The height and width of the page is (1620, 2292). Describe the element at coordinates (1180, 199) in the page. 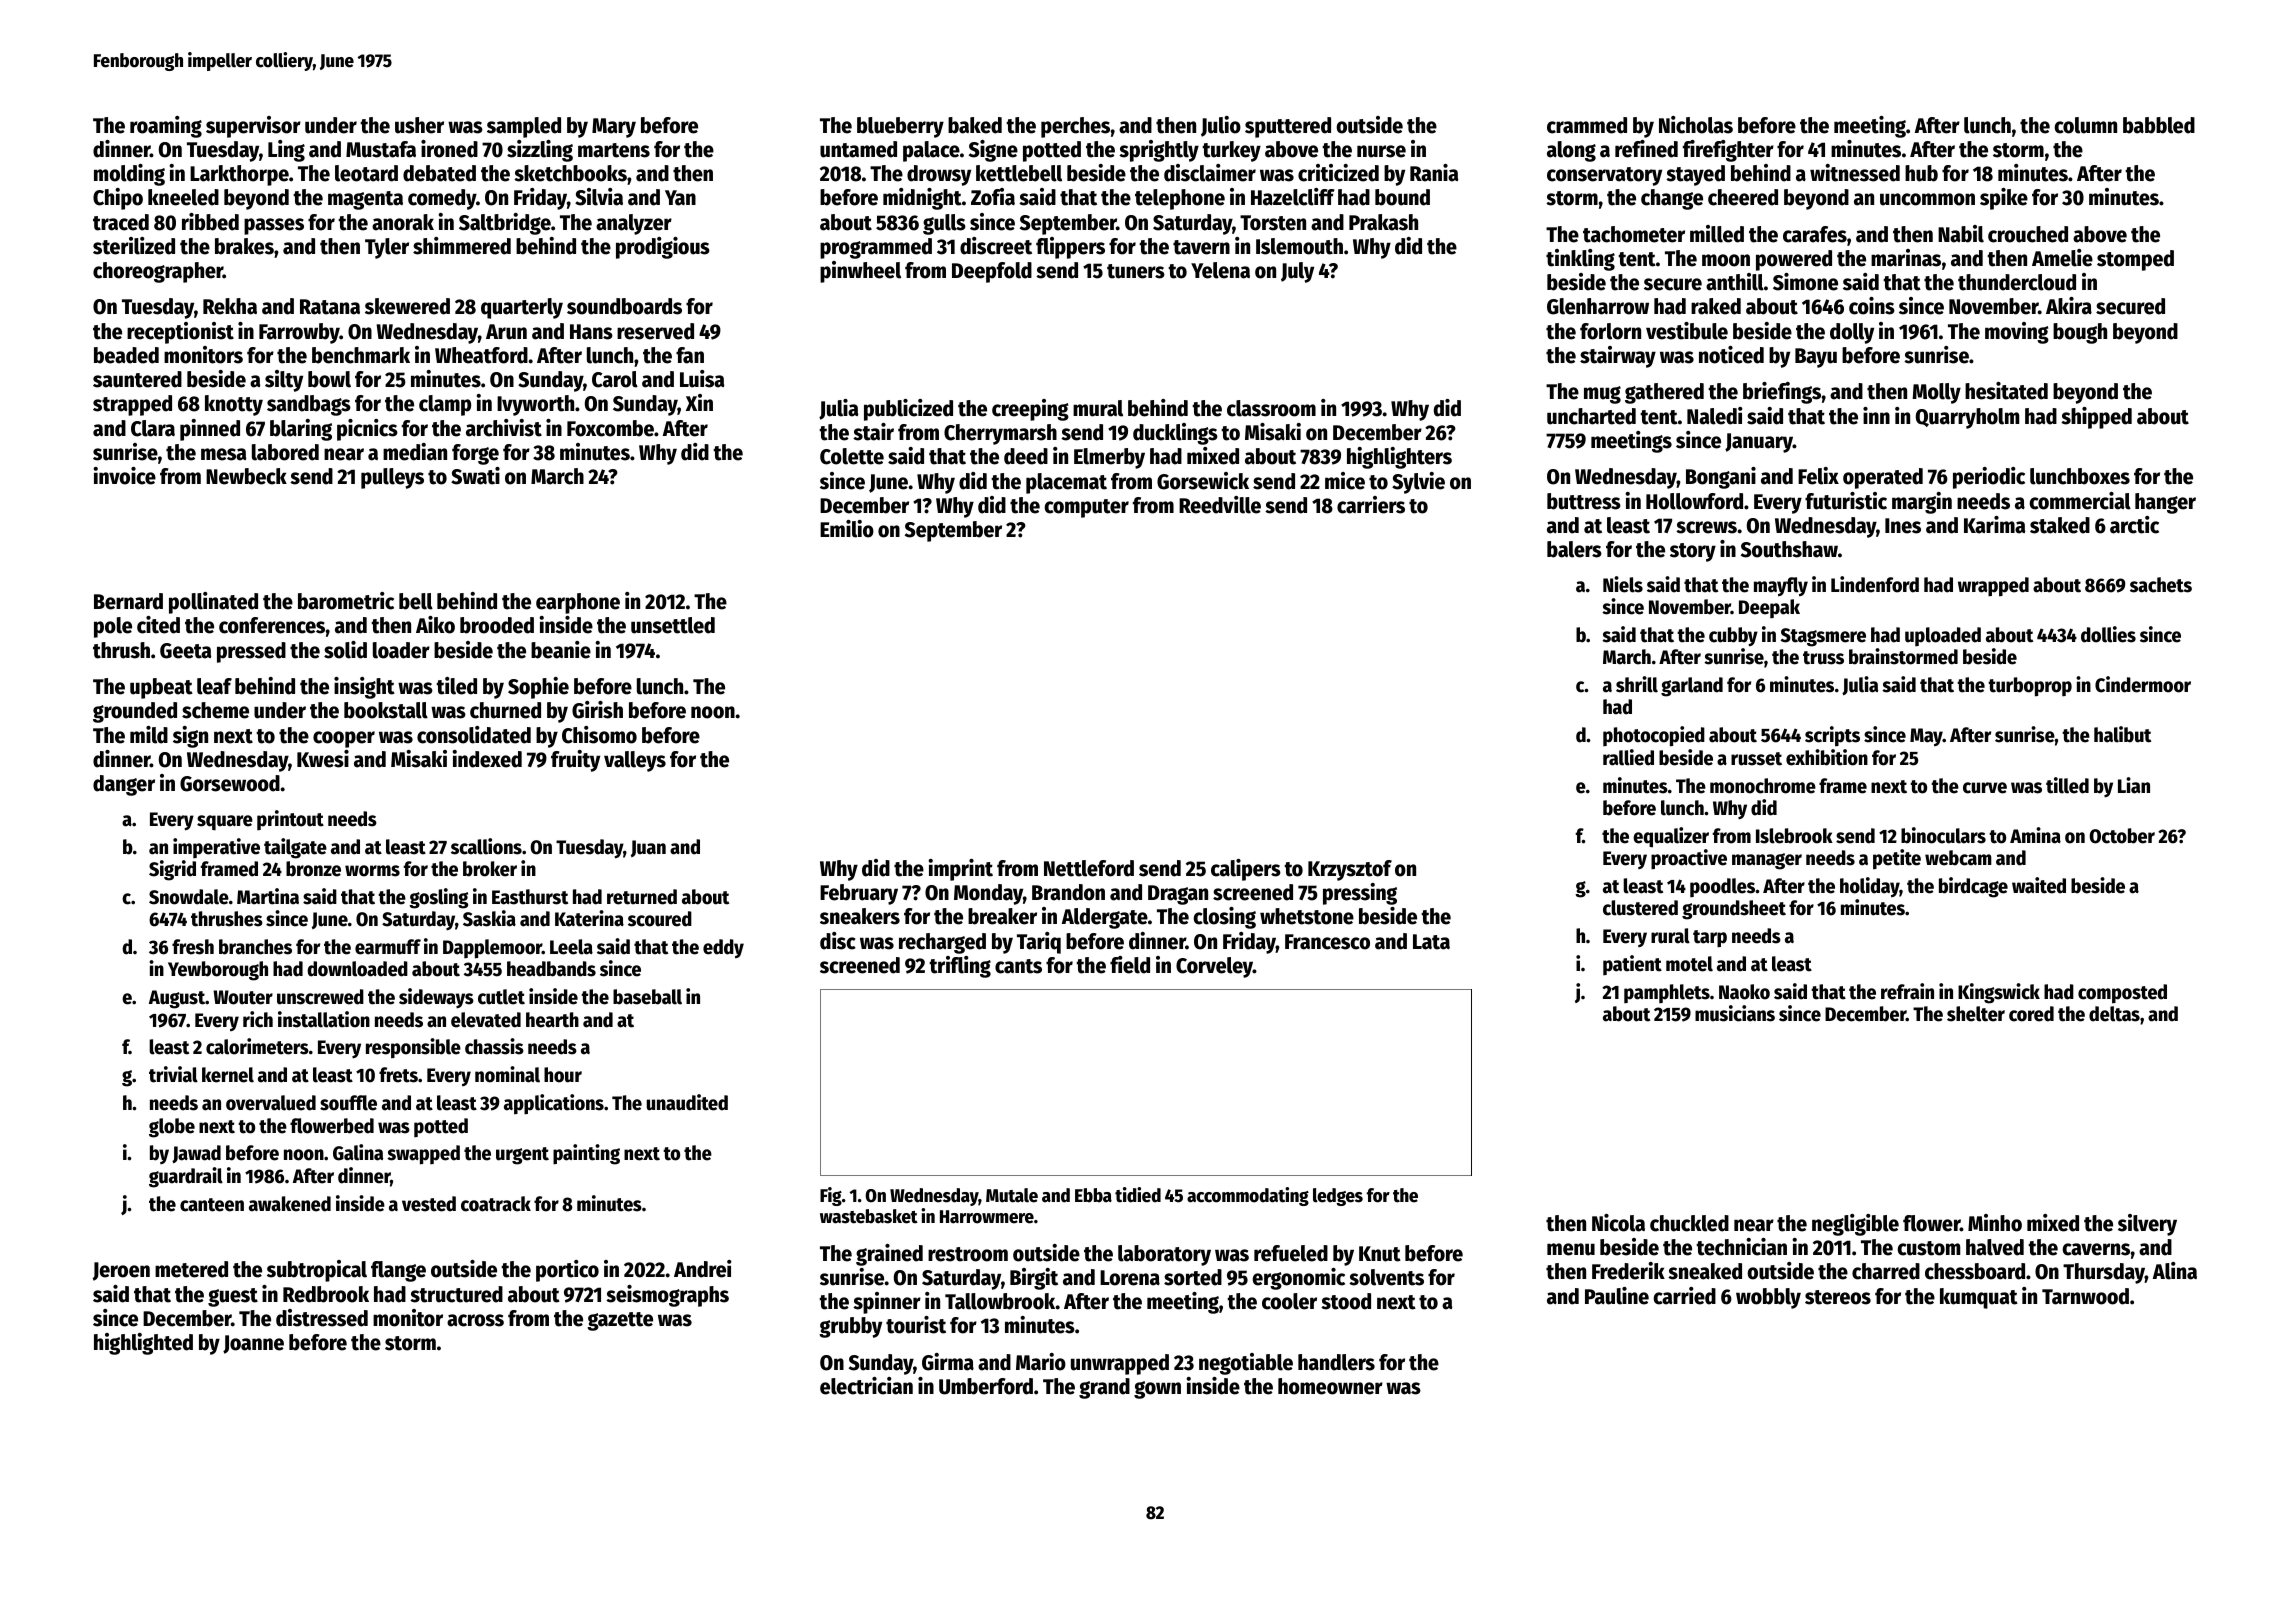

I see `telephone` at that location.
